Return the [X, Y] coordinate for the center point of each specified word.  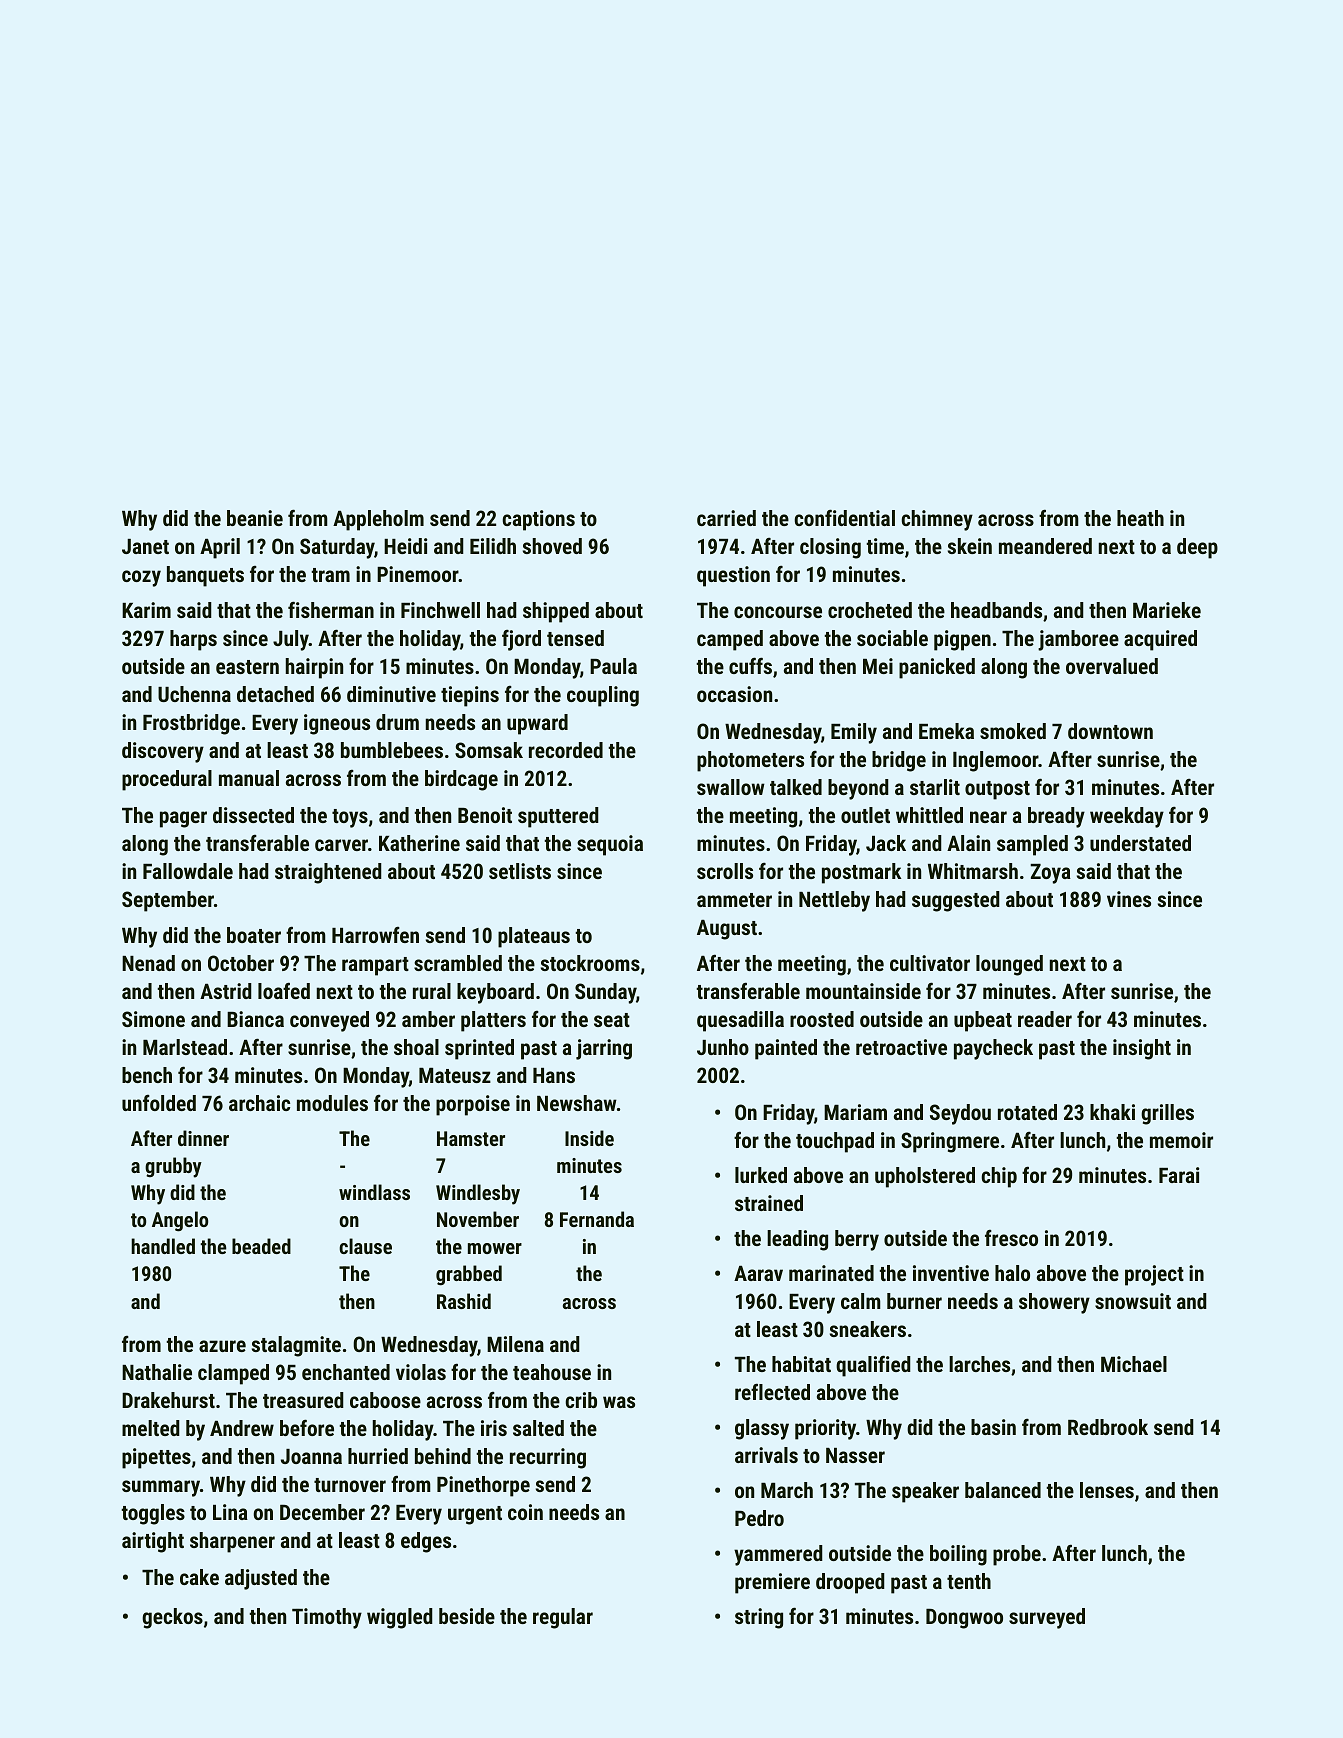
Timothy [327, 1618]
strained [769, 1203]
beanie [255, 518]
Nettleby [834, 901]
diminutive [391, 694]
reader [1045, 1019]
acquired [1160, 640]
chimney [937, 520]
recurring [548, 1458]
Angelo [180, 1221]
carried [726, 518]
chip [999, 1177]
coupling [603, 696]
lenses [1107, 1490]
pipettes [156, 1458]
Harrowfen [375, 935]
